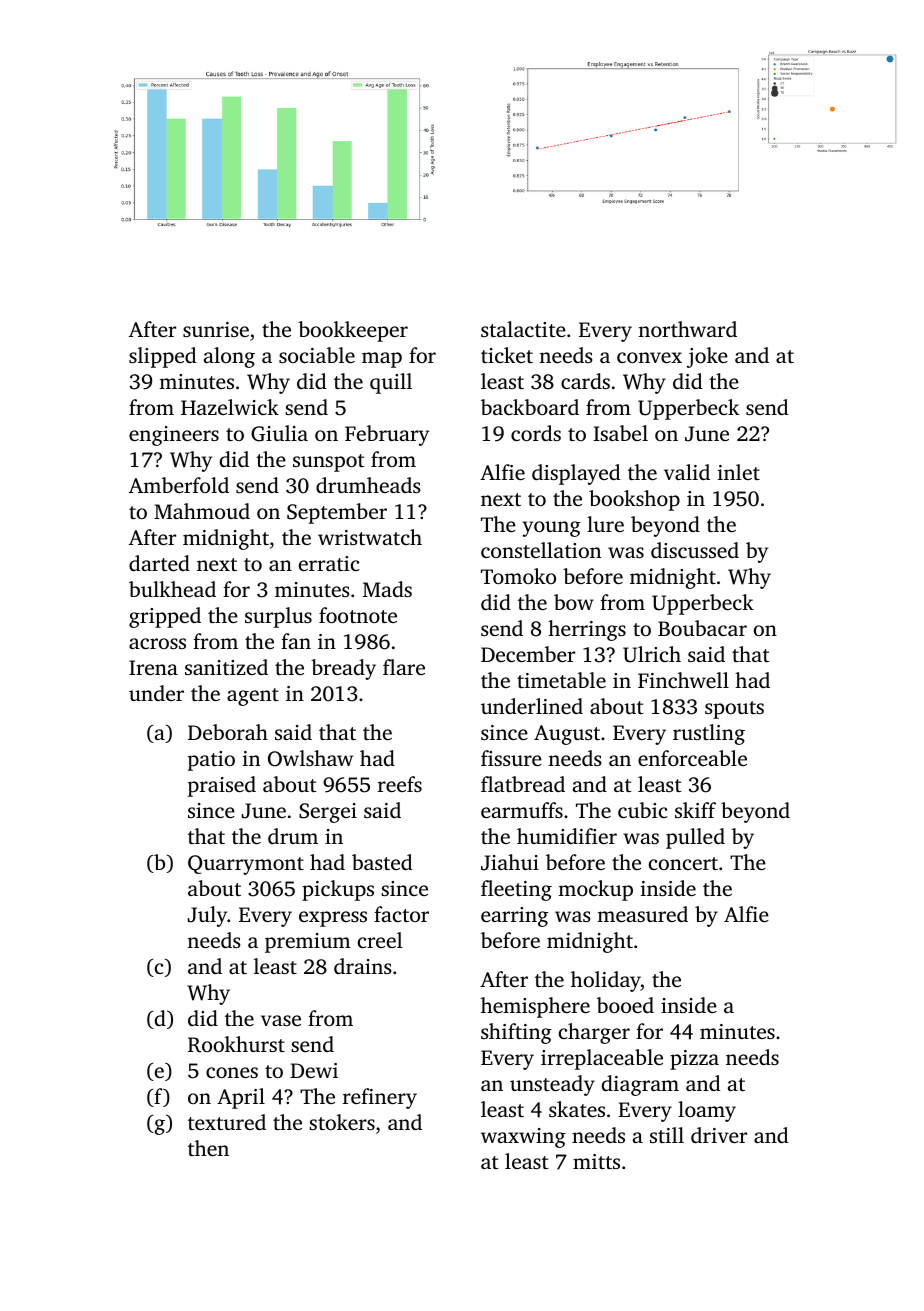 The height and width of the screenshot is (1311, 924). Describe the element at coordinates (695, 838) in the screenshot. I see `pulled` at that location.
